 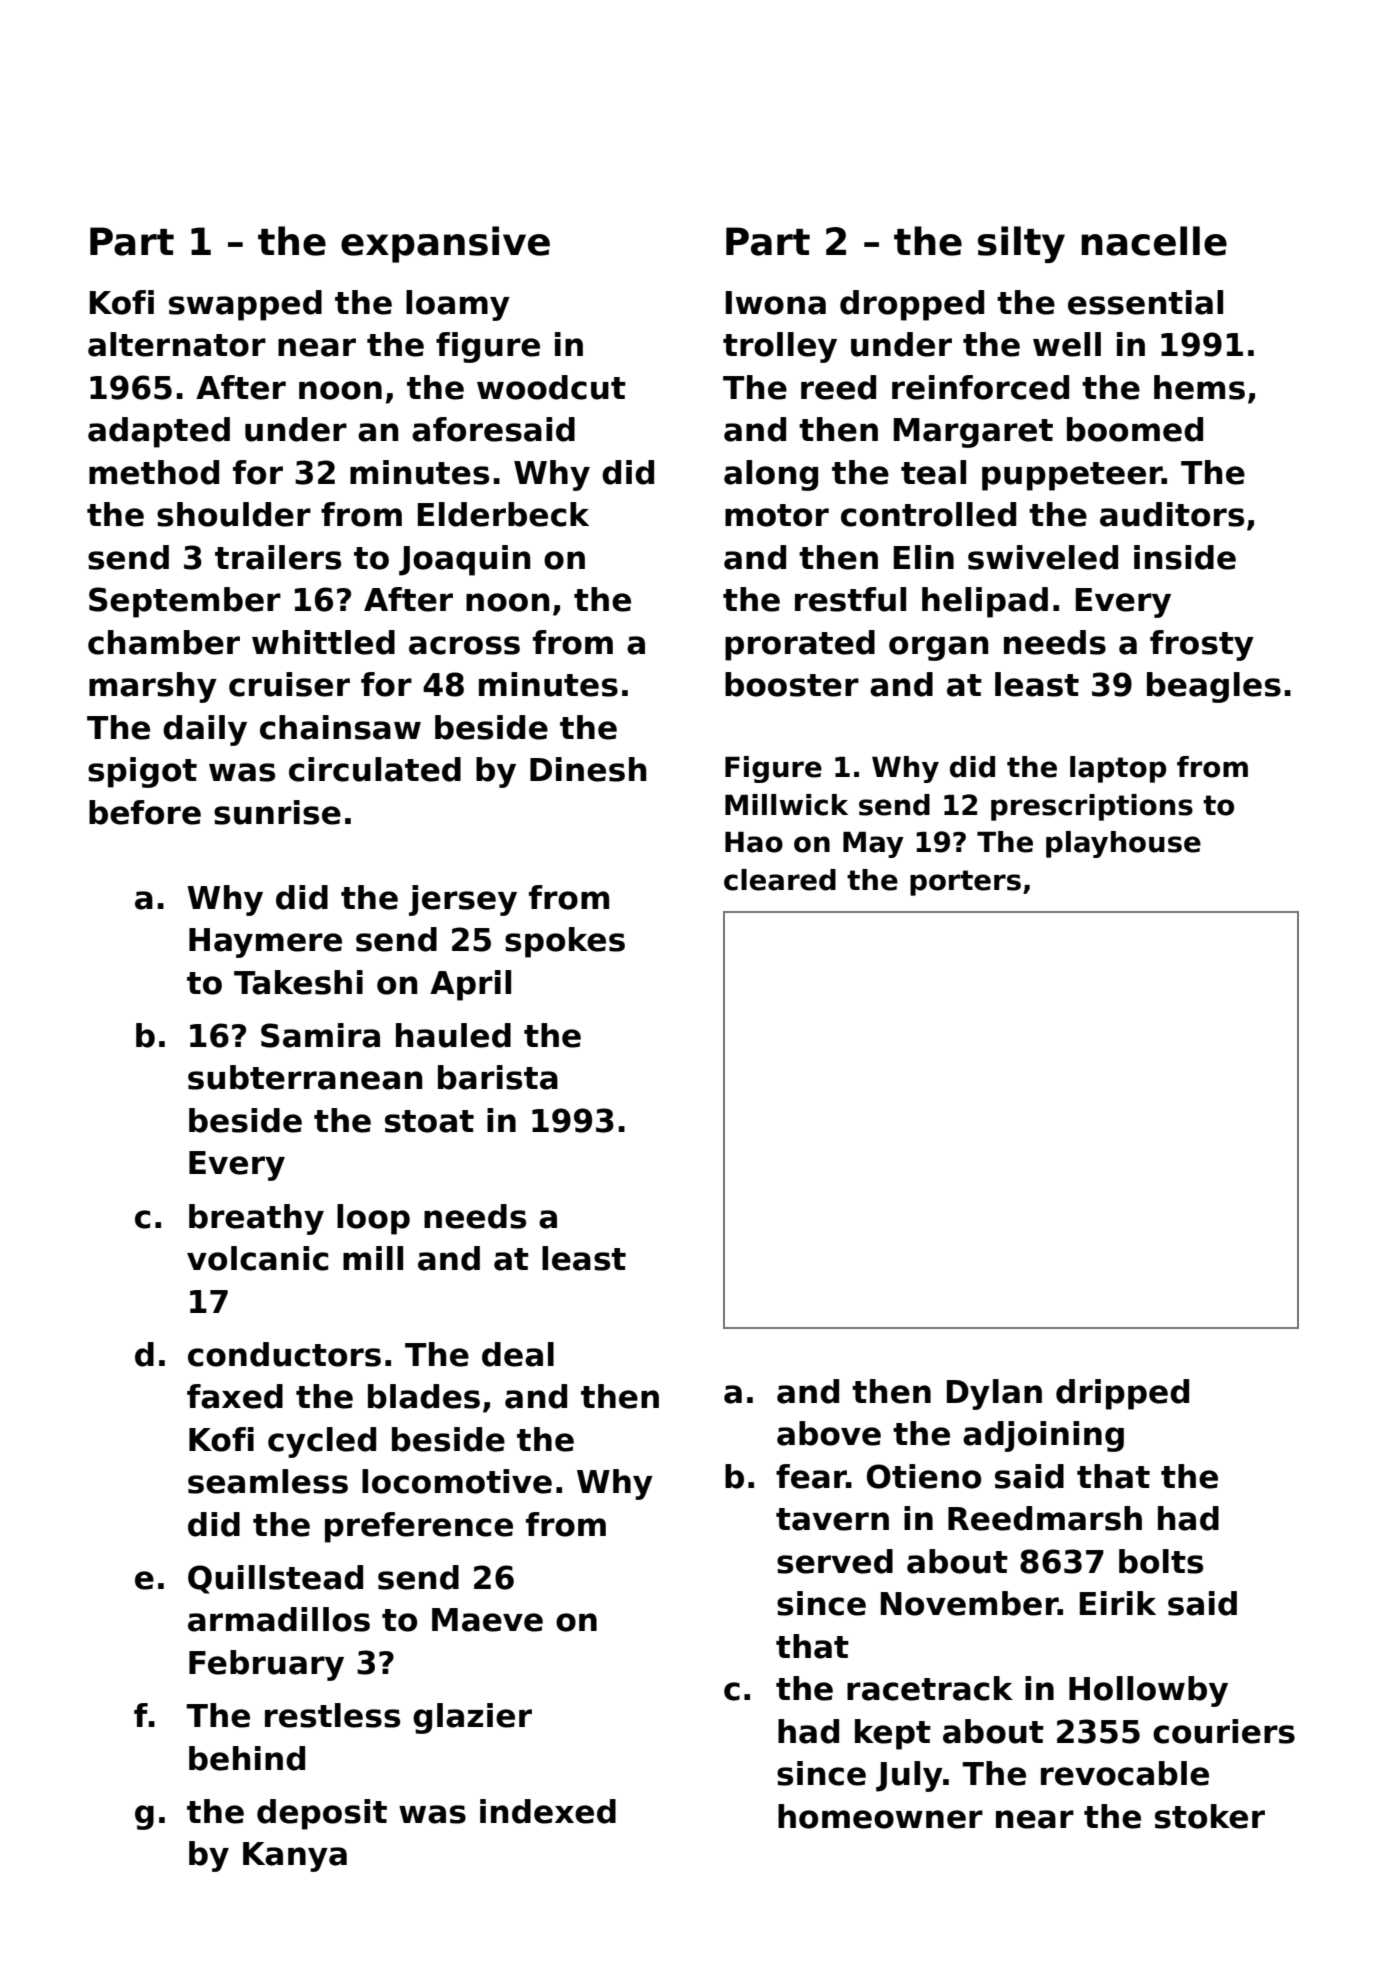 I want to click on expansive, so click(x=445, y=244).
